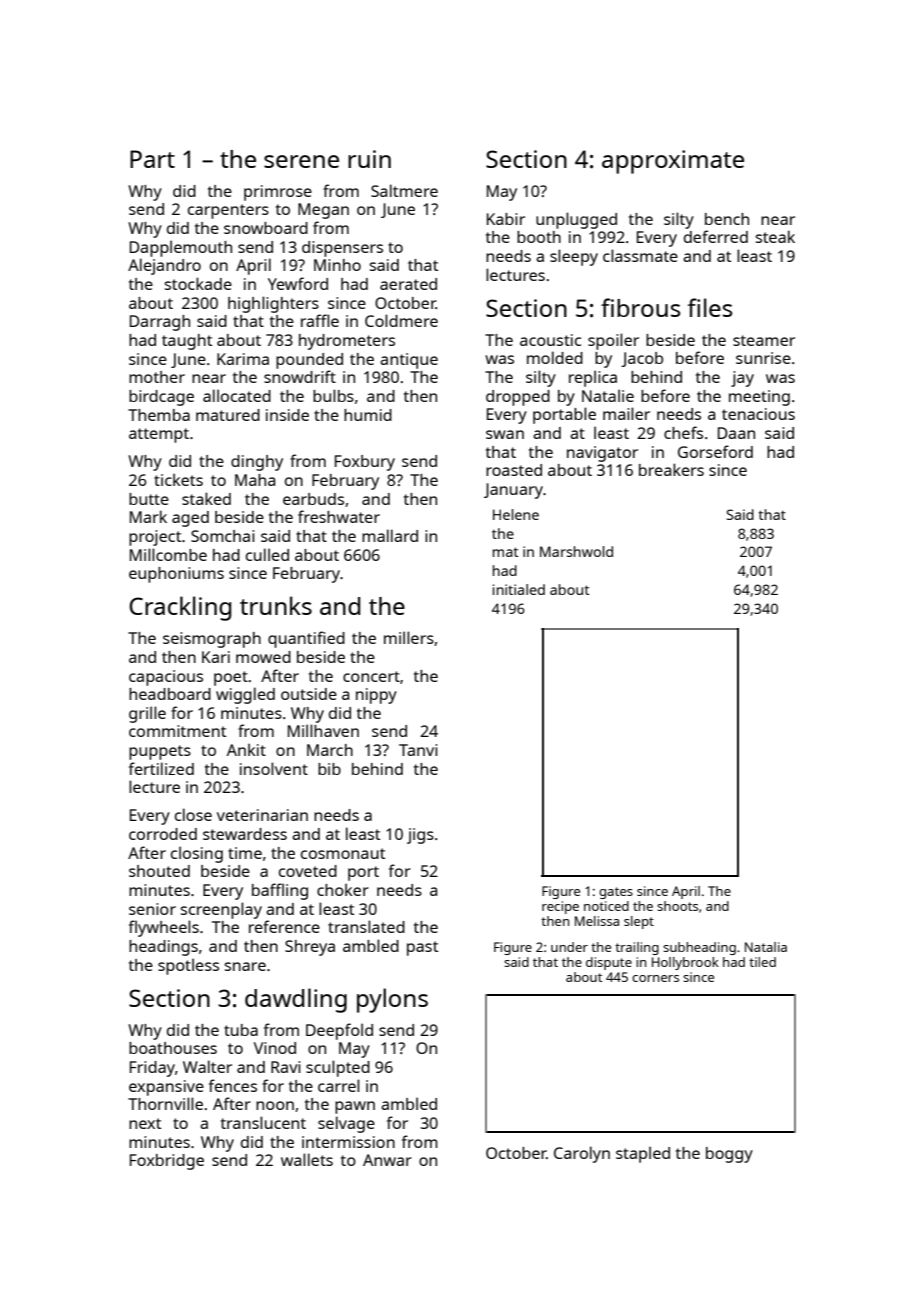 This screenshot has width=924, height=1314. What do you see at coordinates (576, 551) in the screenshot?
I see `Marshwold` at bounding box center [576, 551].
